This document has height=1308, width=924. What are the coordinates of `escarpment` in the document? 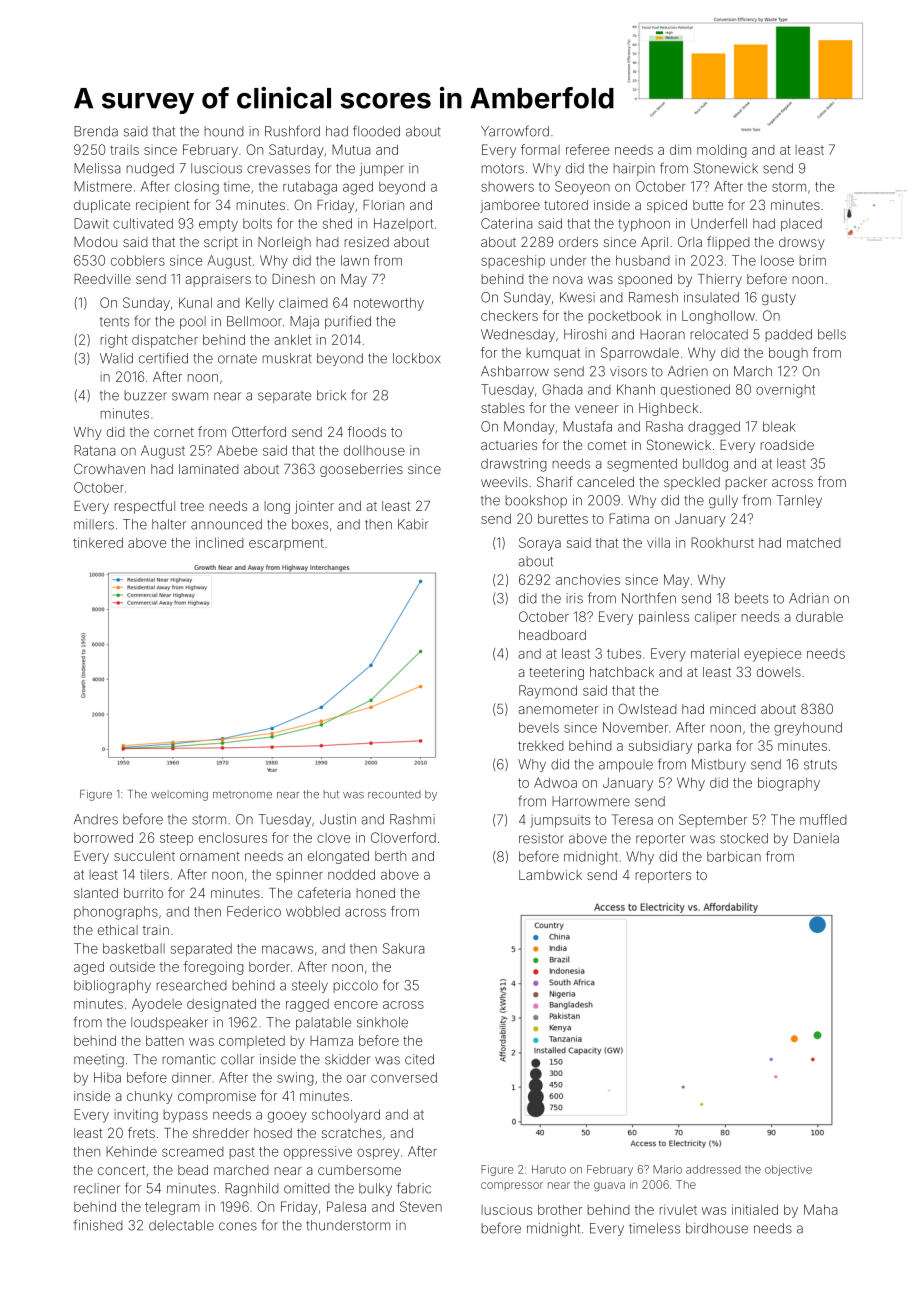 It's located at (286, 544).
